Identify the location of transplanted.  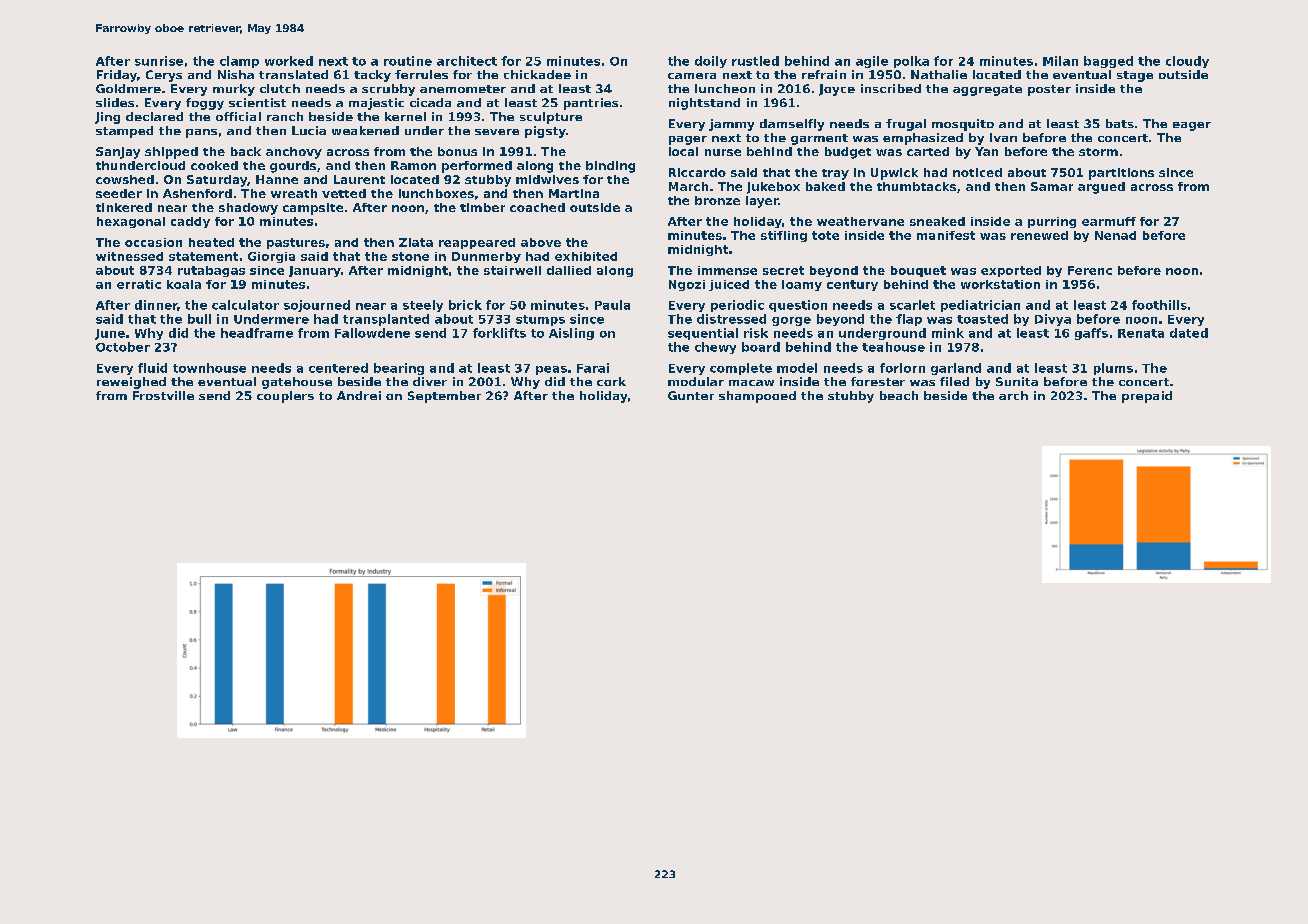
(386, 320).
